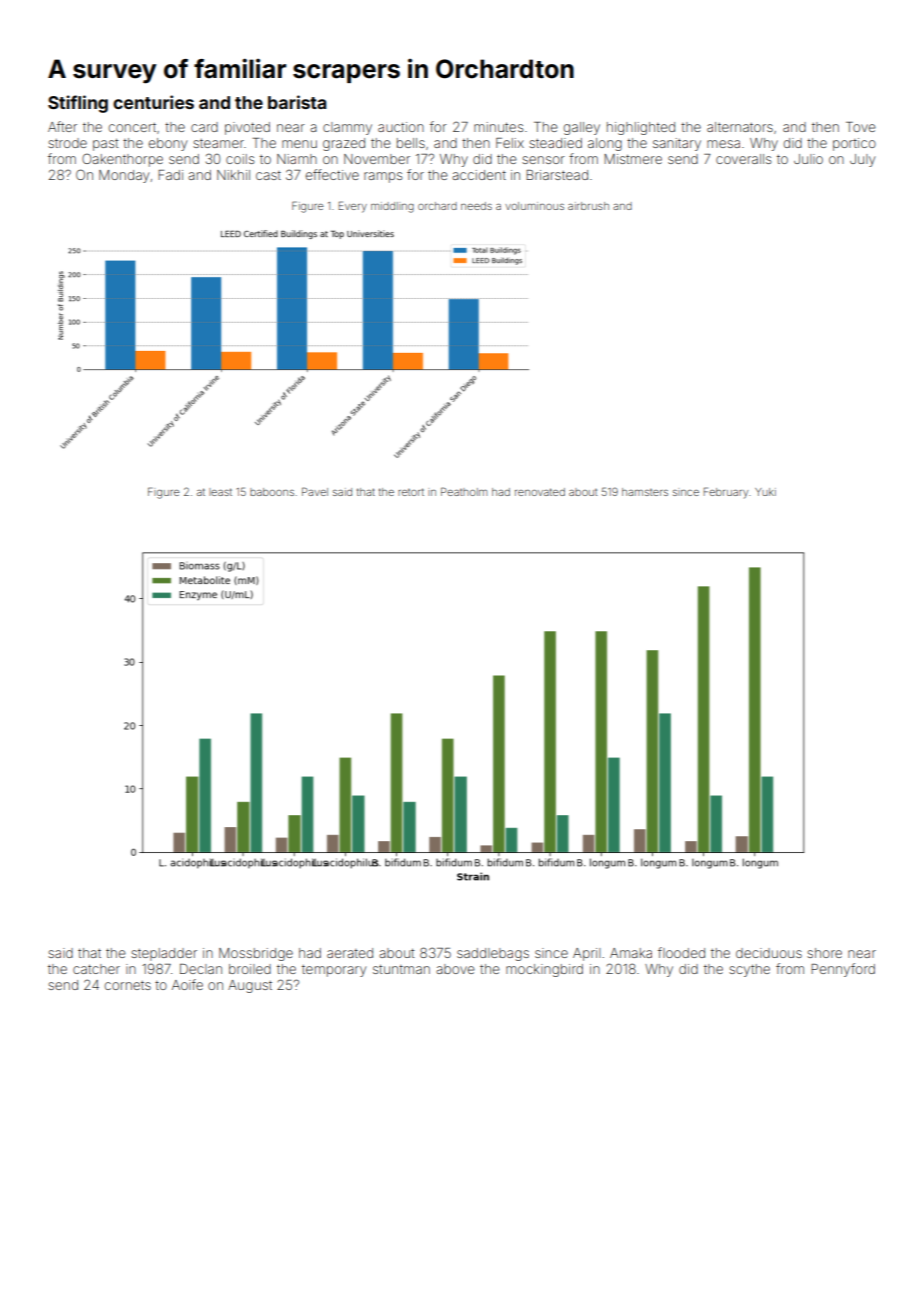 The width and height of the screenshot is (924, 1308). What do you see at coordinates (808, 159) in the screenshot?
I see `Julio` at bounding box center [808, 159].
